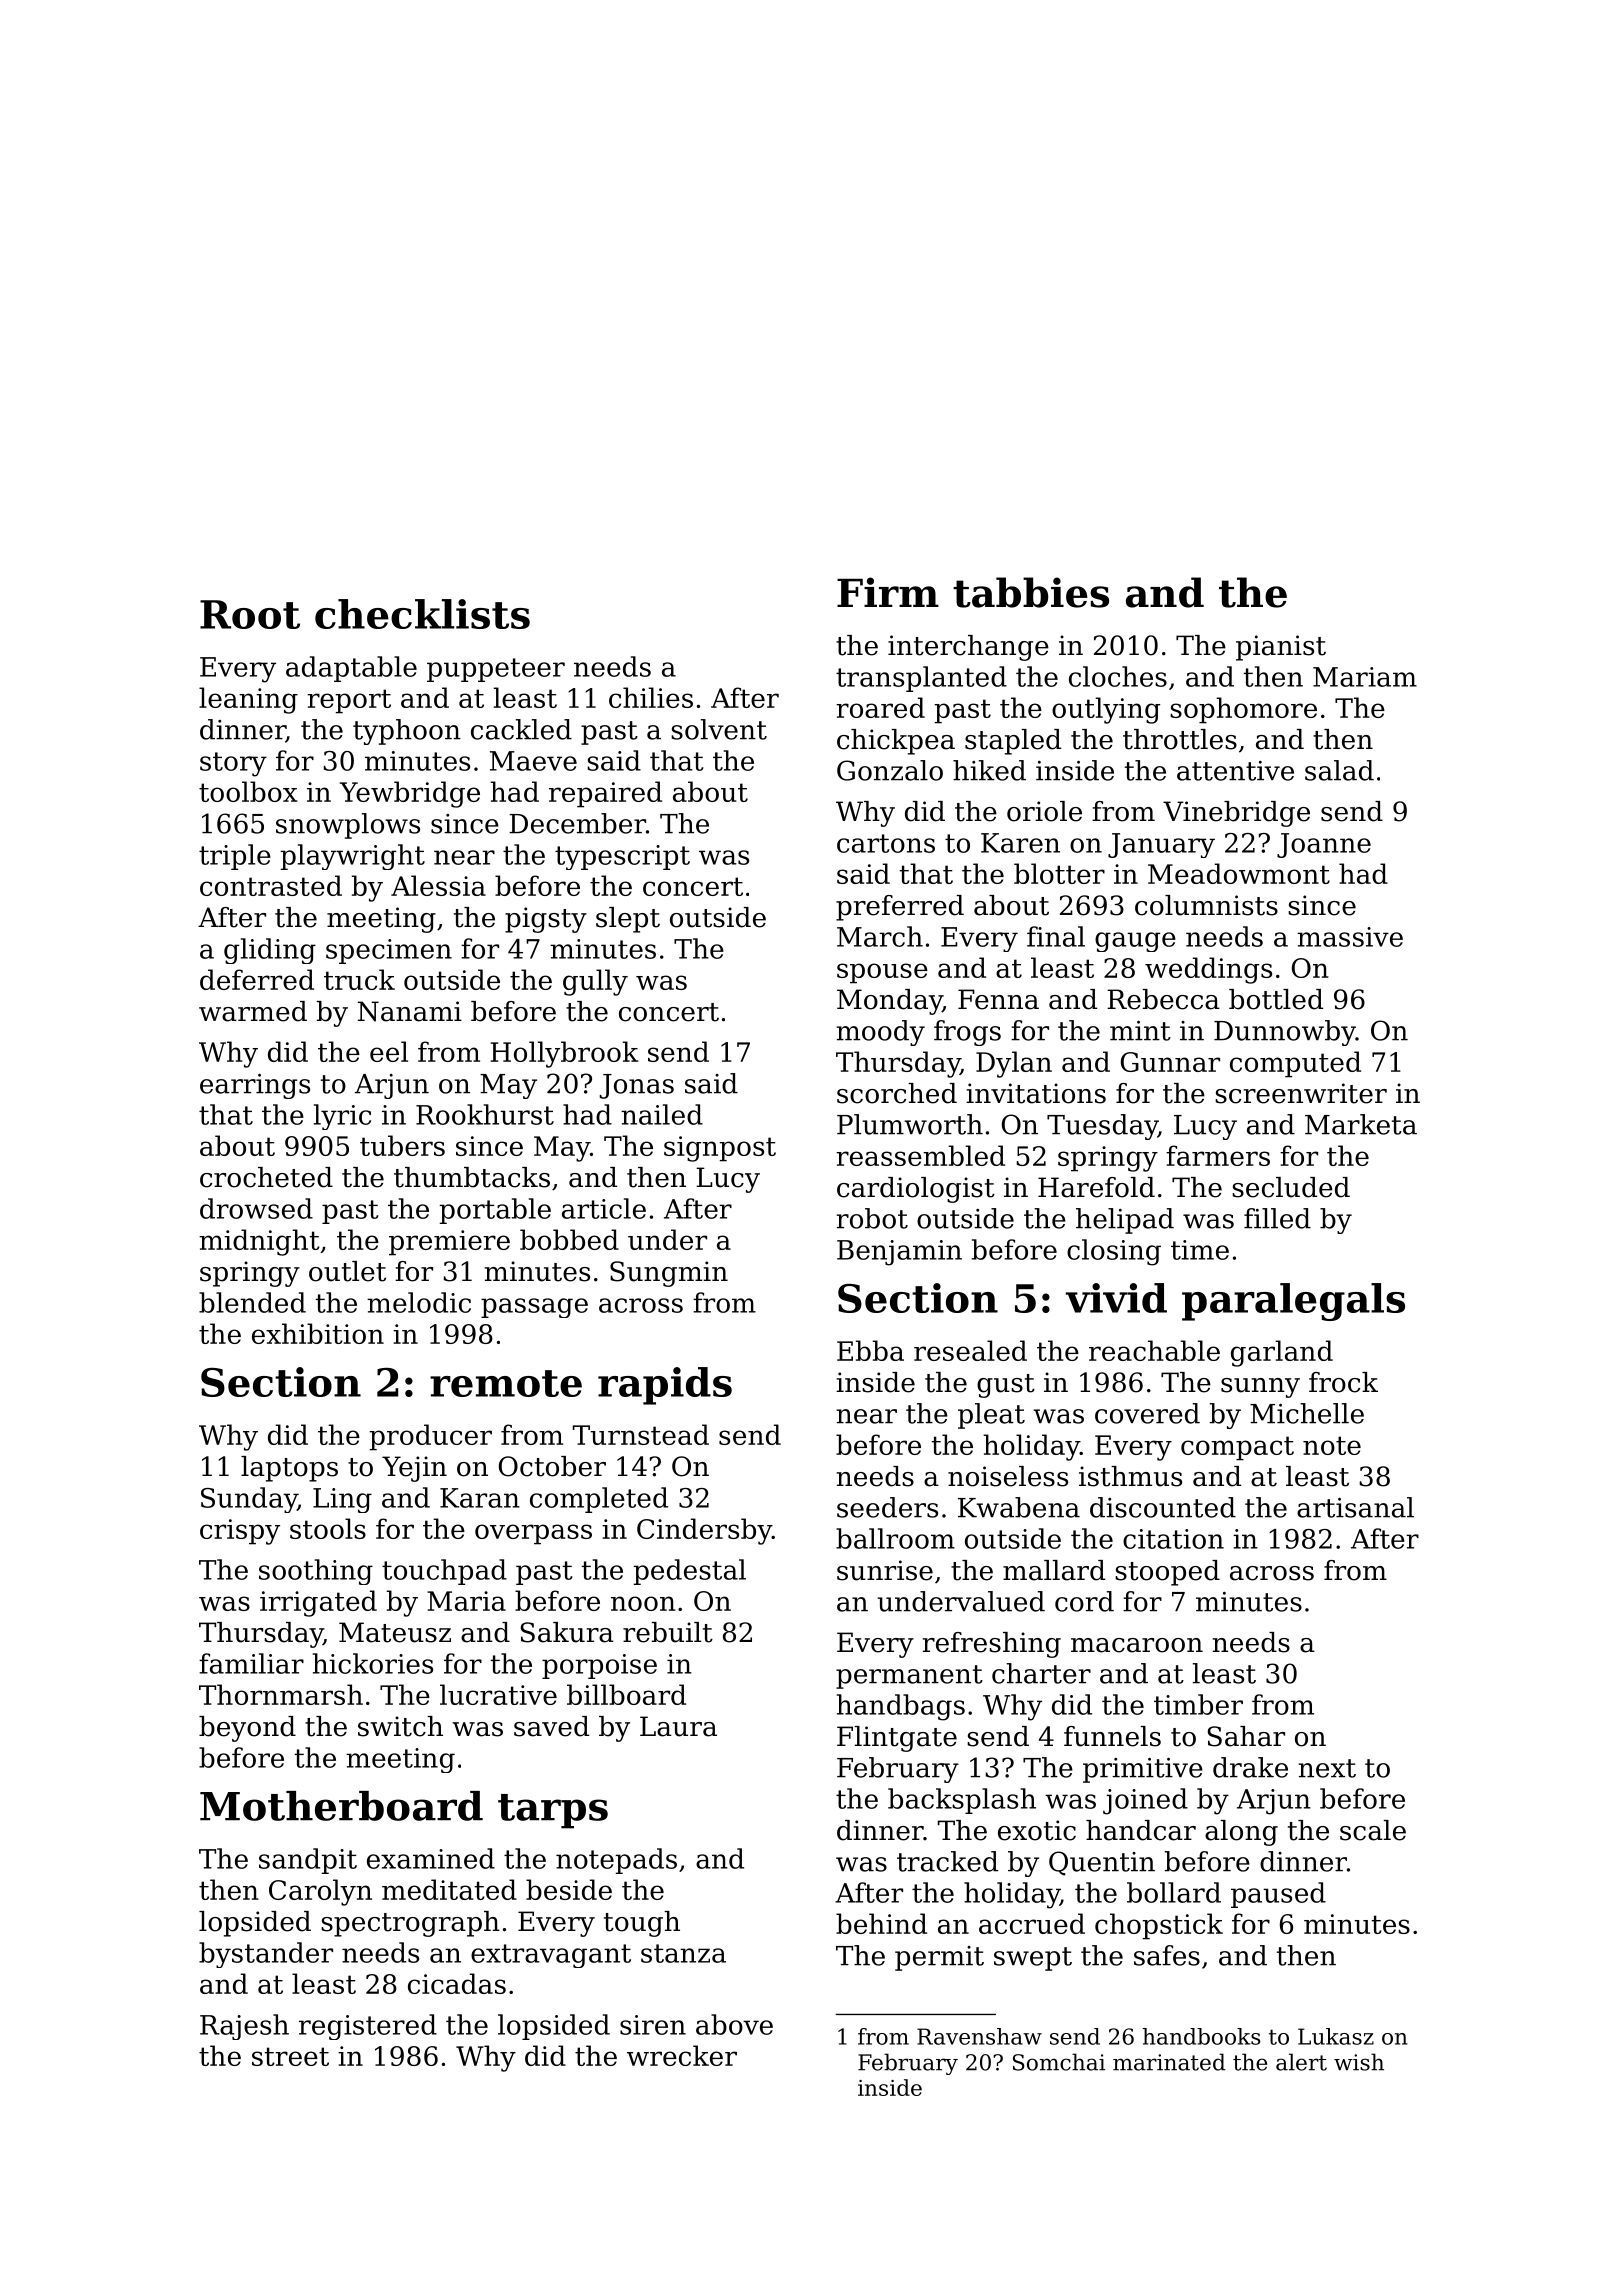 The image size is (1620, 2292). What do you see at coordinates (1198, 1704) in the screenshot?
I see `timber` at bounding box center [1198, 1704].
